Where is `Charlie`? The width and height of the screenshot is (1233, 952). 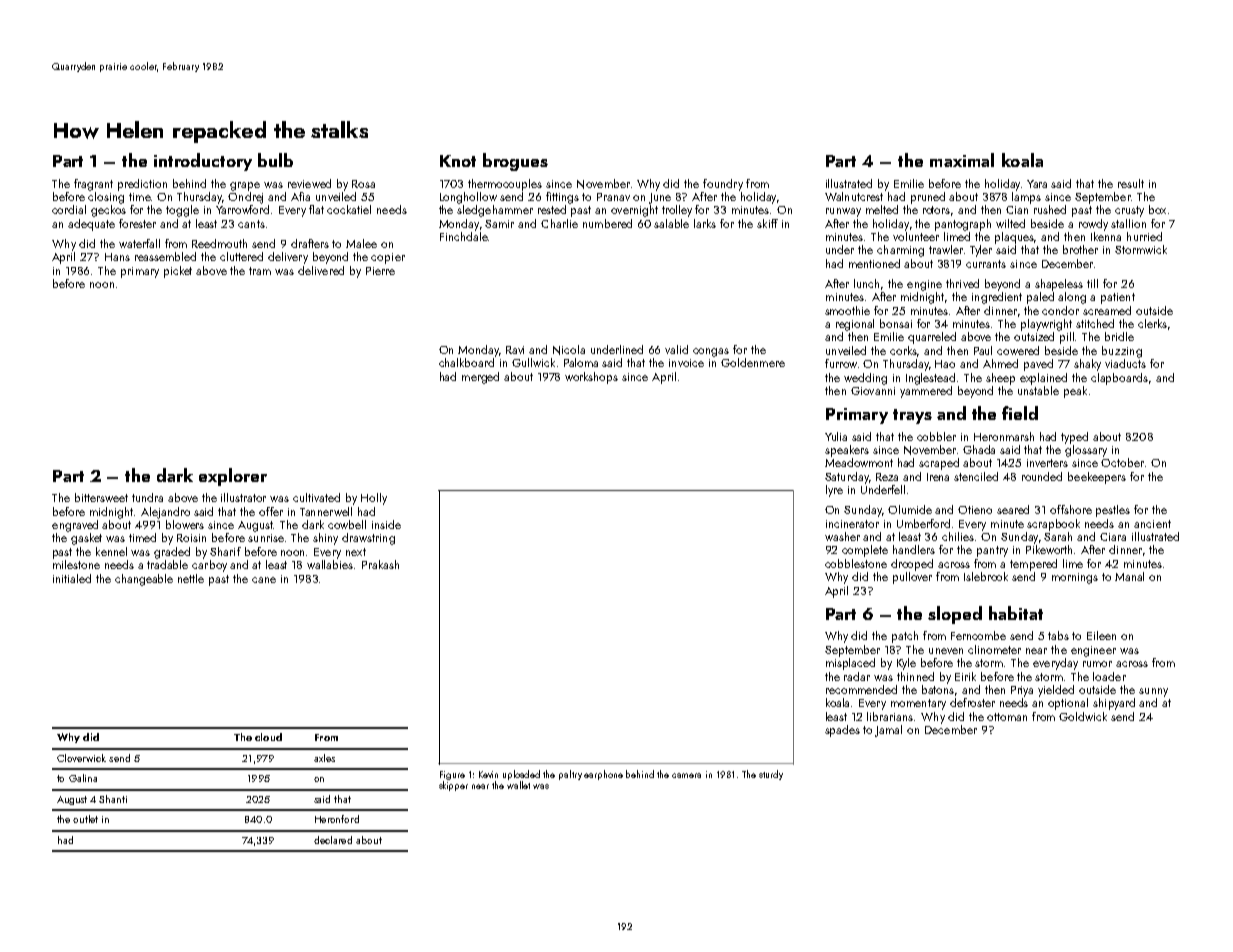
Charlie is located at coordinates (559, 223).
